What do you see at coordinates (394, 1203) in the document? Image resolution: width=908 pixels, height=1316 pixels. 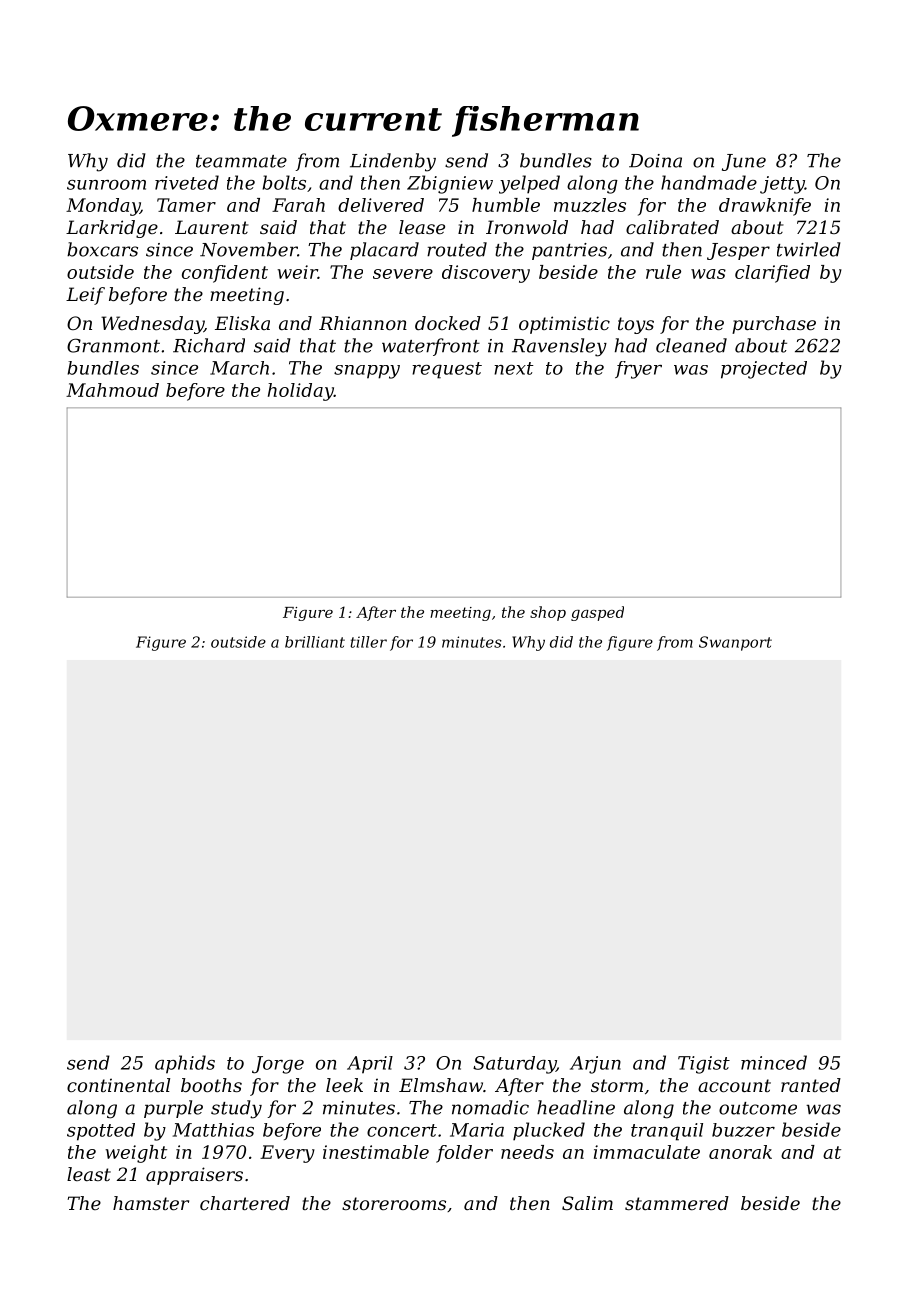 I see `storerooms` at bounding box center [394, 1203].
